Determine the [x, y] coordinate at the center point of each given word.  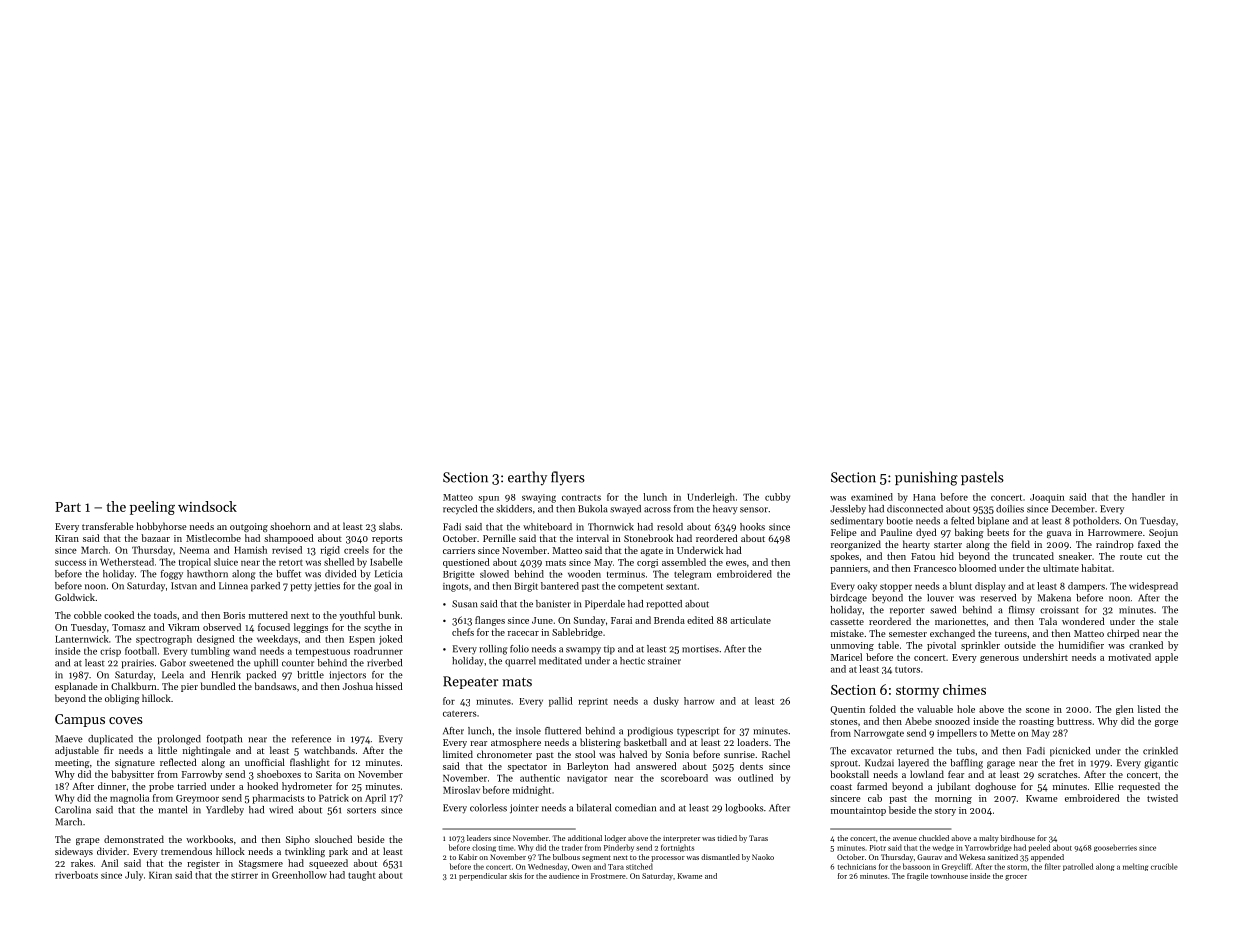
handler [1148, 497]
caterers [460, 714]
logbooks [744, 809]
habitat [1096, 568]
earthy [527, 478]
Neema [194, 550]
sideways [74, 852]
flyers [568, 478]
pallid [561, 702]
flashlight [310, 763]
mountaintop [858, 811]
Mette [1003, 733]
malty [989, 839]
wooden [584, 574]
